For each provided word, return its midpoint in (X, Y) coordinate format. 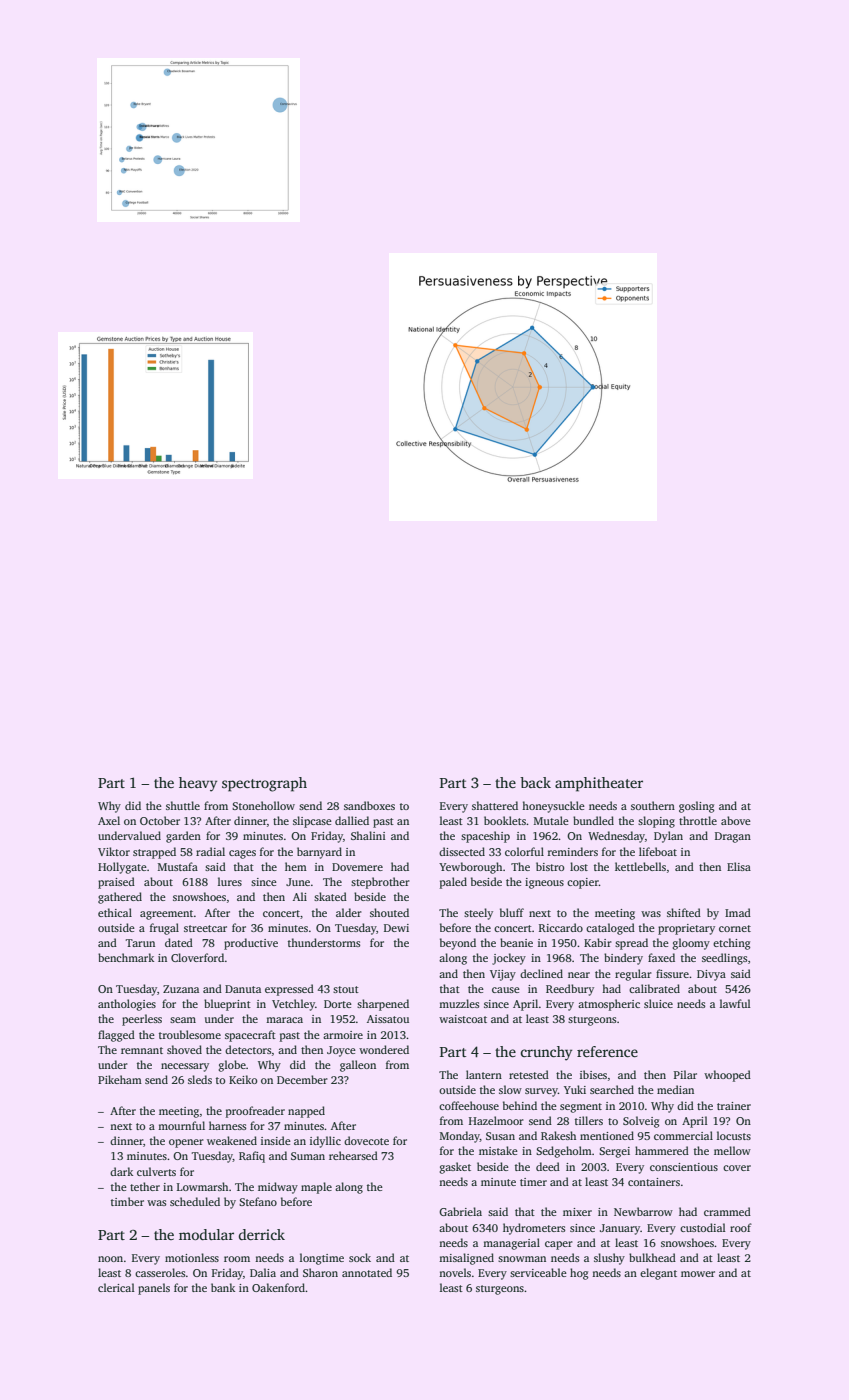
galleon (358, 1066)
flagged (116, 1036)
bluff (512, 912)
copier (583, 883)
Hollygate (122, 868)
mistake (498, 1150)
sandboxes (369, 805)
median (675, 1089)
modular (206, 1234)
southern (653, 805)
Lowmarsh (202, 1186)
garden (183, 837)
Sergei (614, 1152)
